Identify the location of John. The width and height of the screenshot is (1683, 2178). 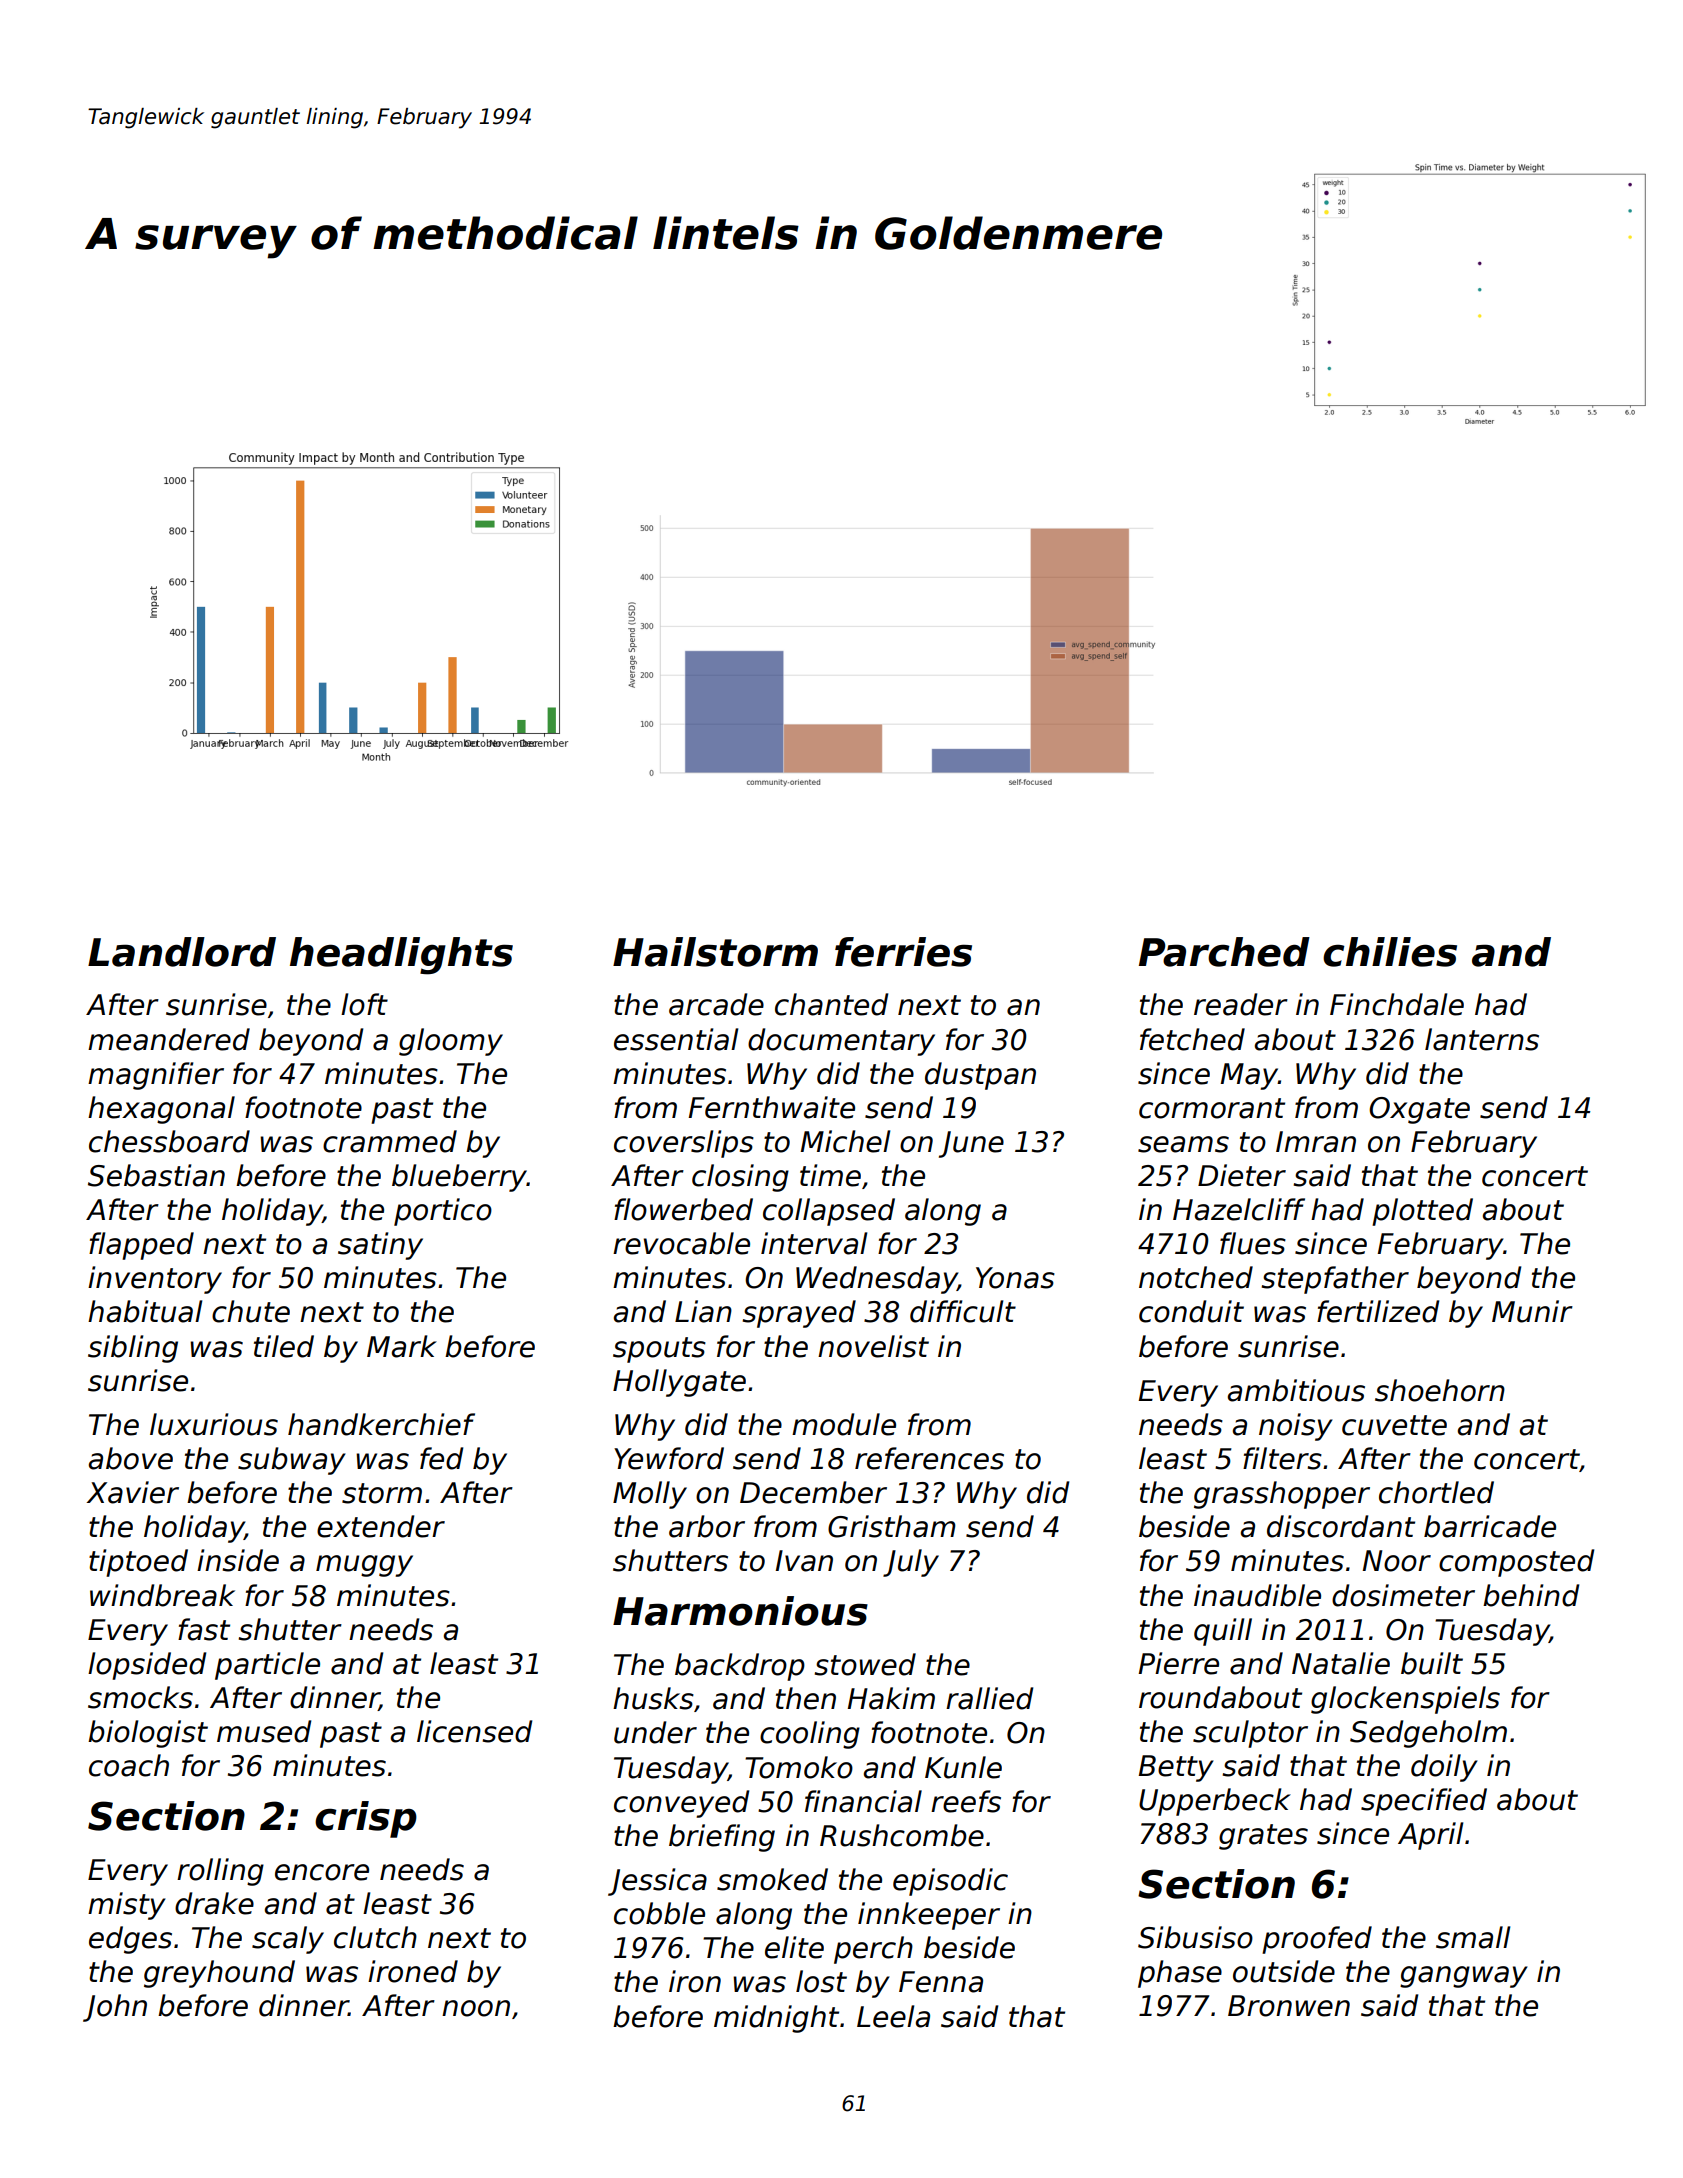
(115, 2008).
